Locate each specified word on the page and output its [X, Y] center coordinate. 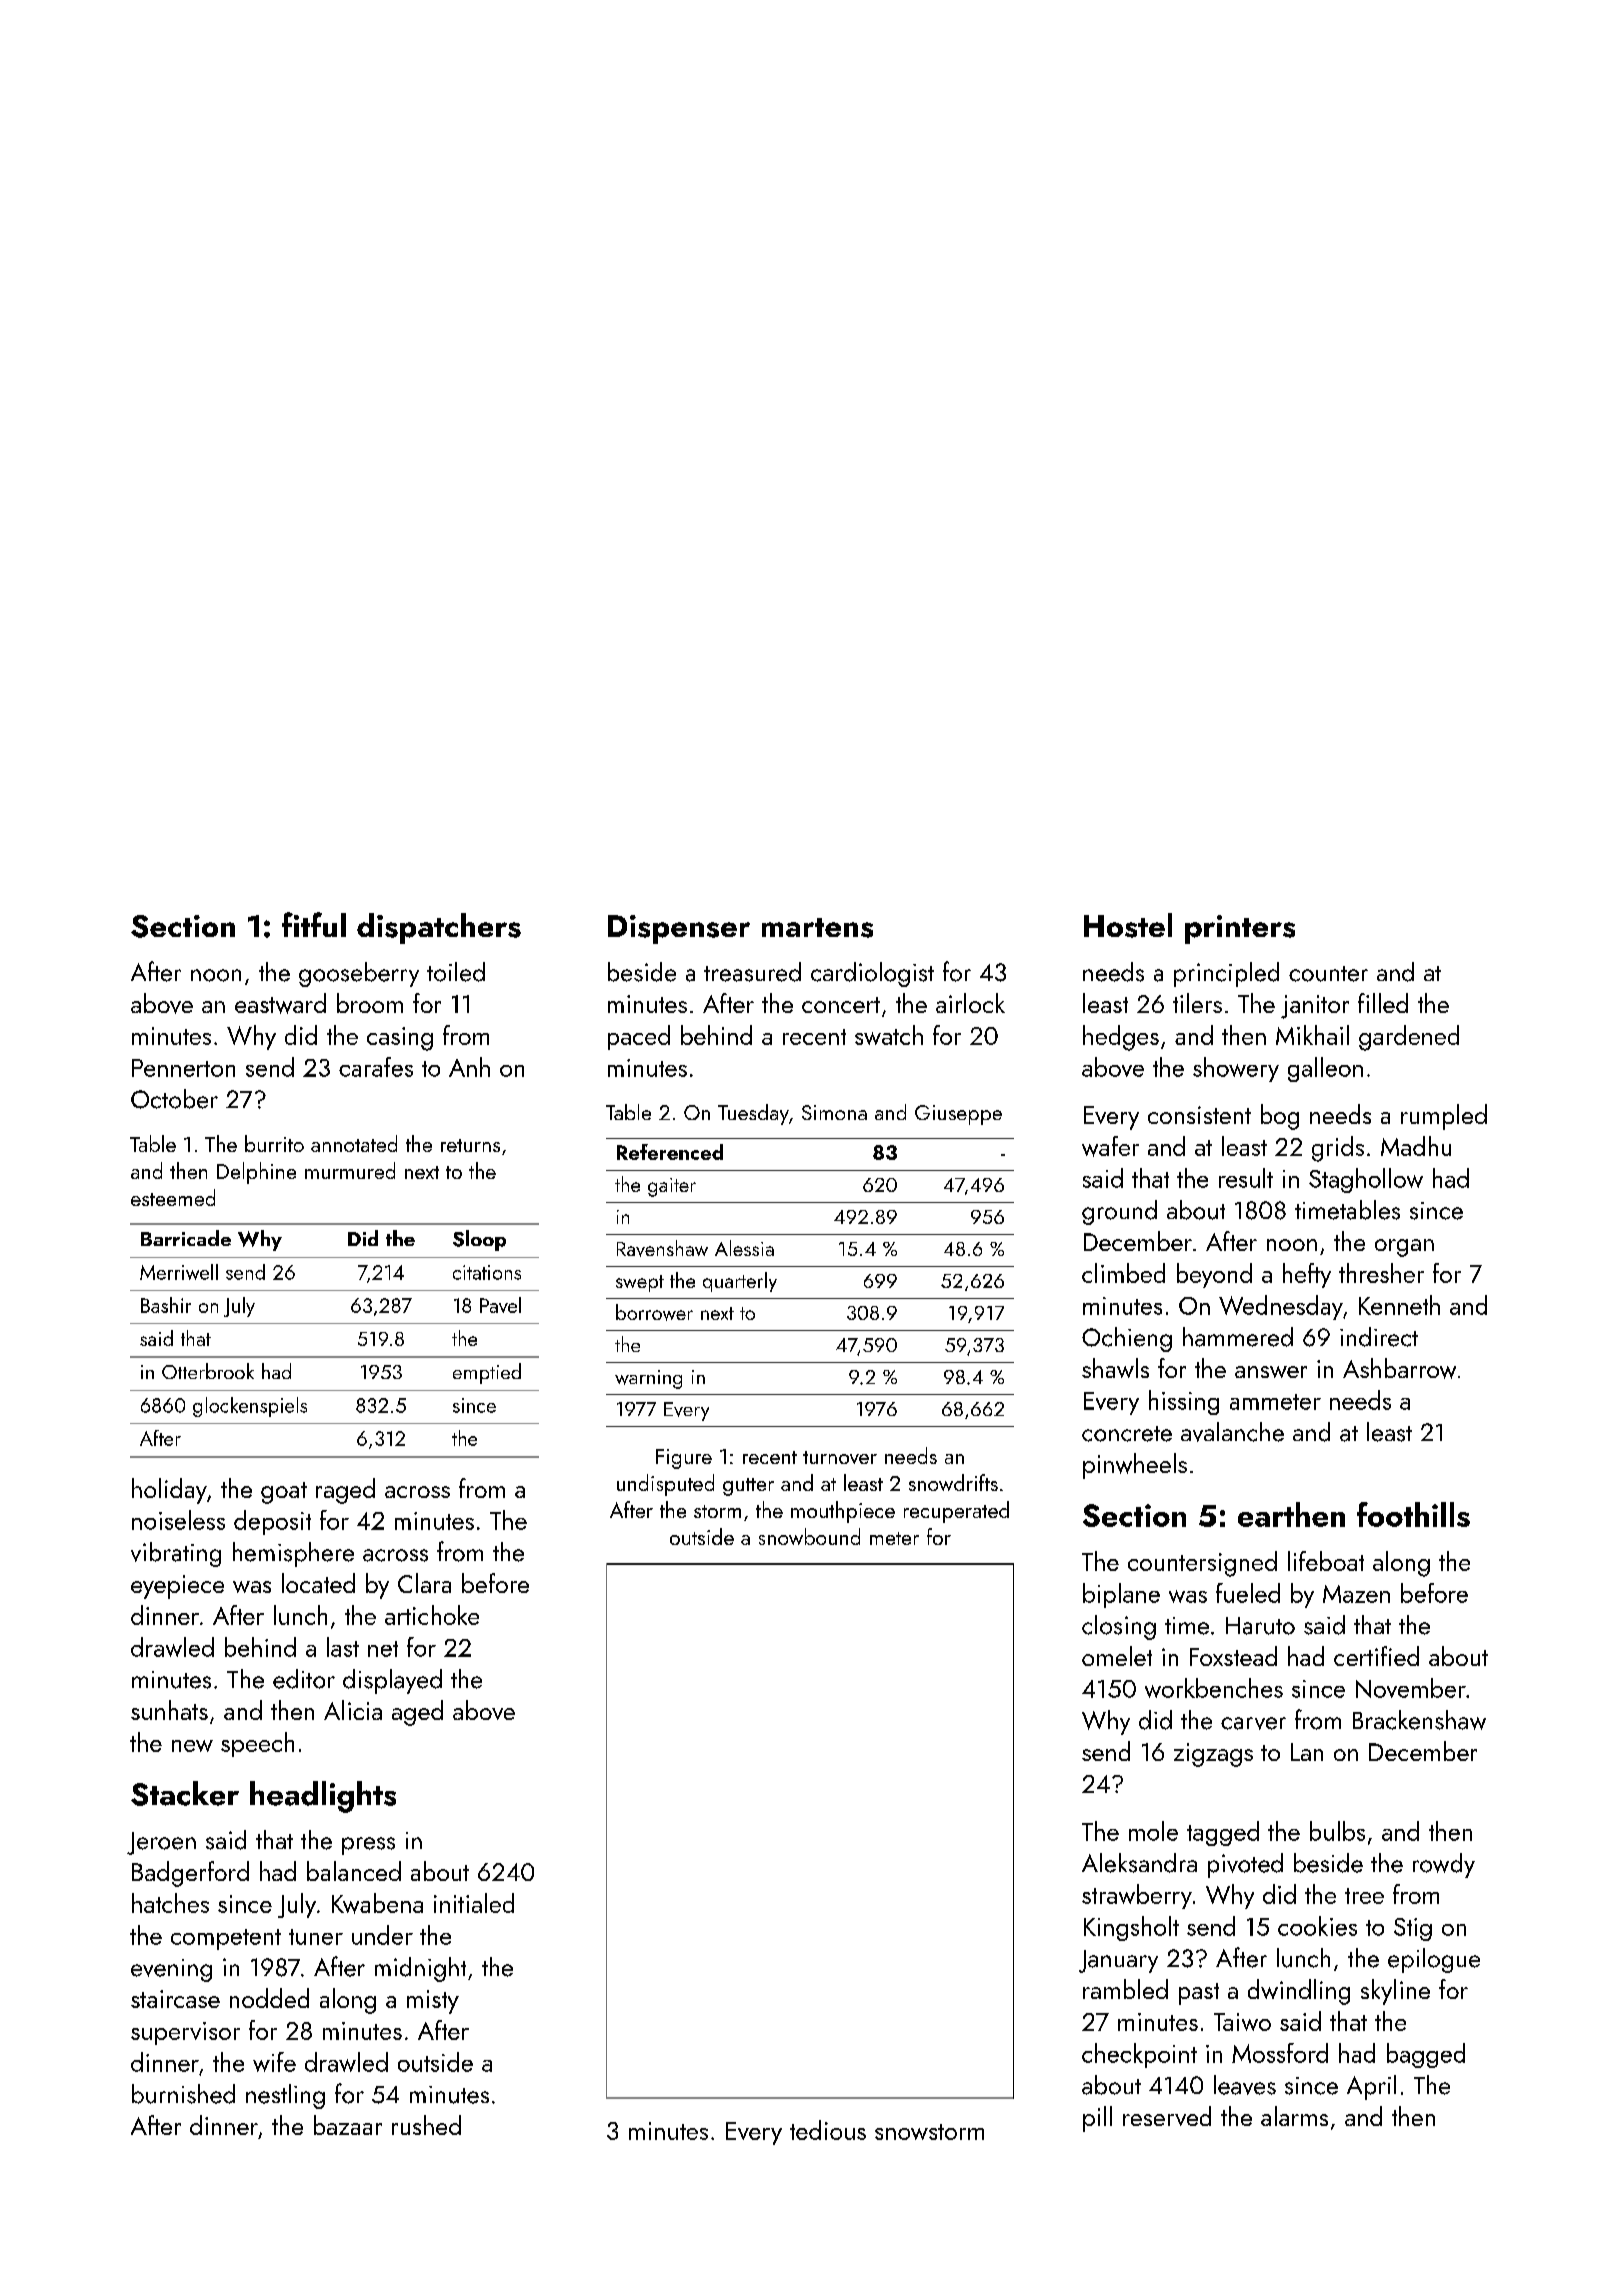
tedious [828, 2130]
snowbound [809, 1536]
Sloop [479, 1240]
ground [1119, 1212]
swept [640, 1283]
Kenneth [1399, 1305]
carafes [376, 1067]
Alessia [744, 1248]
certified [1376, 1656]
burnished [183, 2094]
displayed [392, 1681]
